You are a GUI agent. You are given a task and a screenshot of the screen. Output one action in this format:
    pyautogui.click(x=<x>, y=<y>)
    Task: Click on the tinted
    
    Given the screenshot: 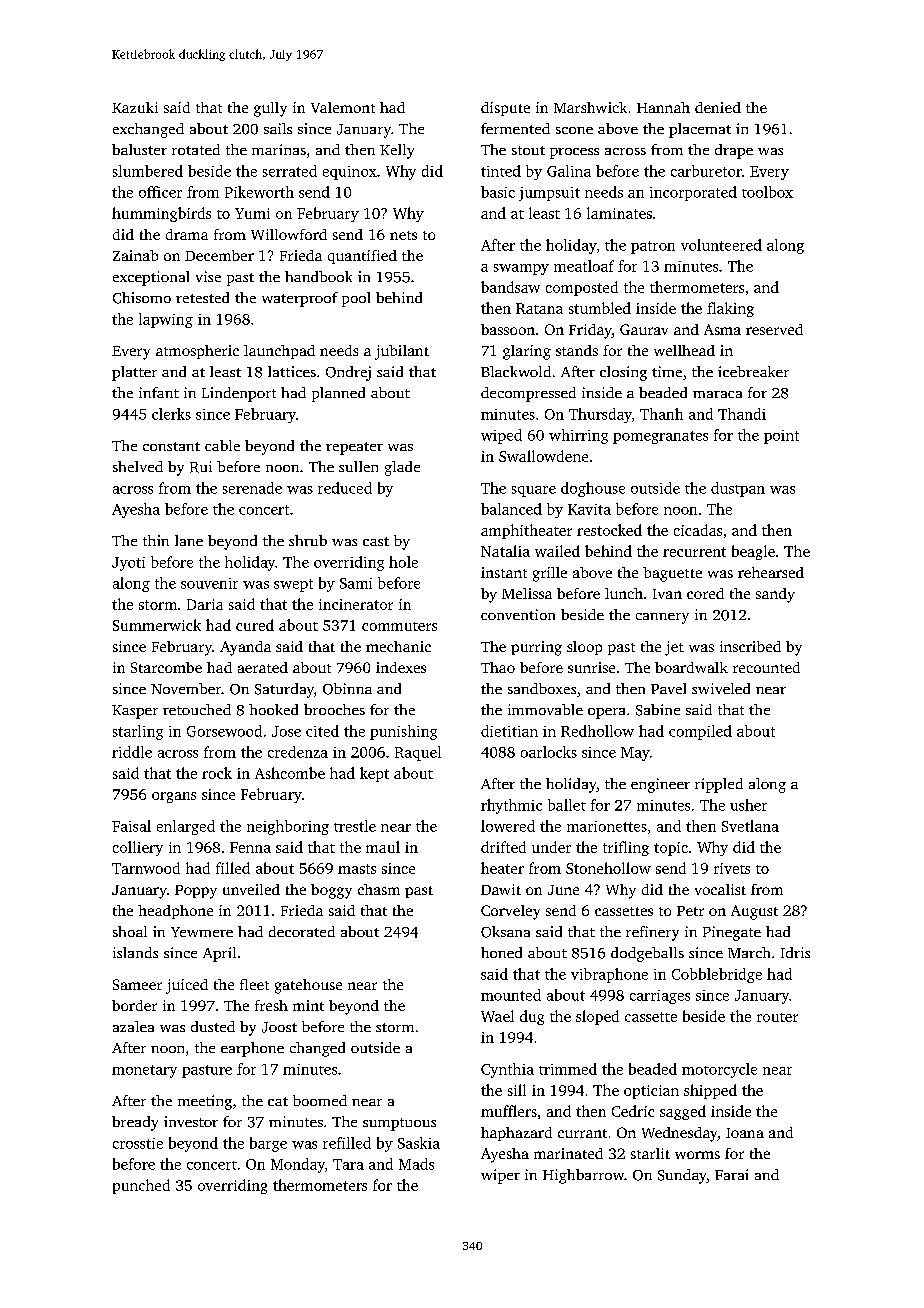 What is the action you would take?
    pyautogui.click(x=501, y=171)
